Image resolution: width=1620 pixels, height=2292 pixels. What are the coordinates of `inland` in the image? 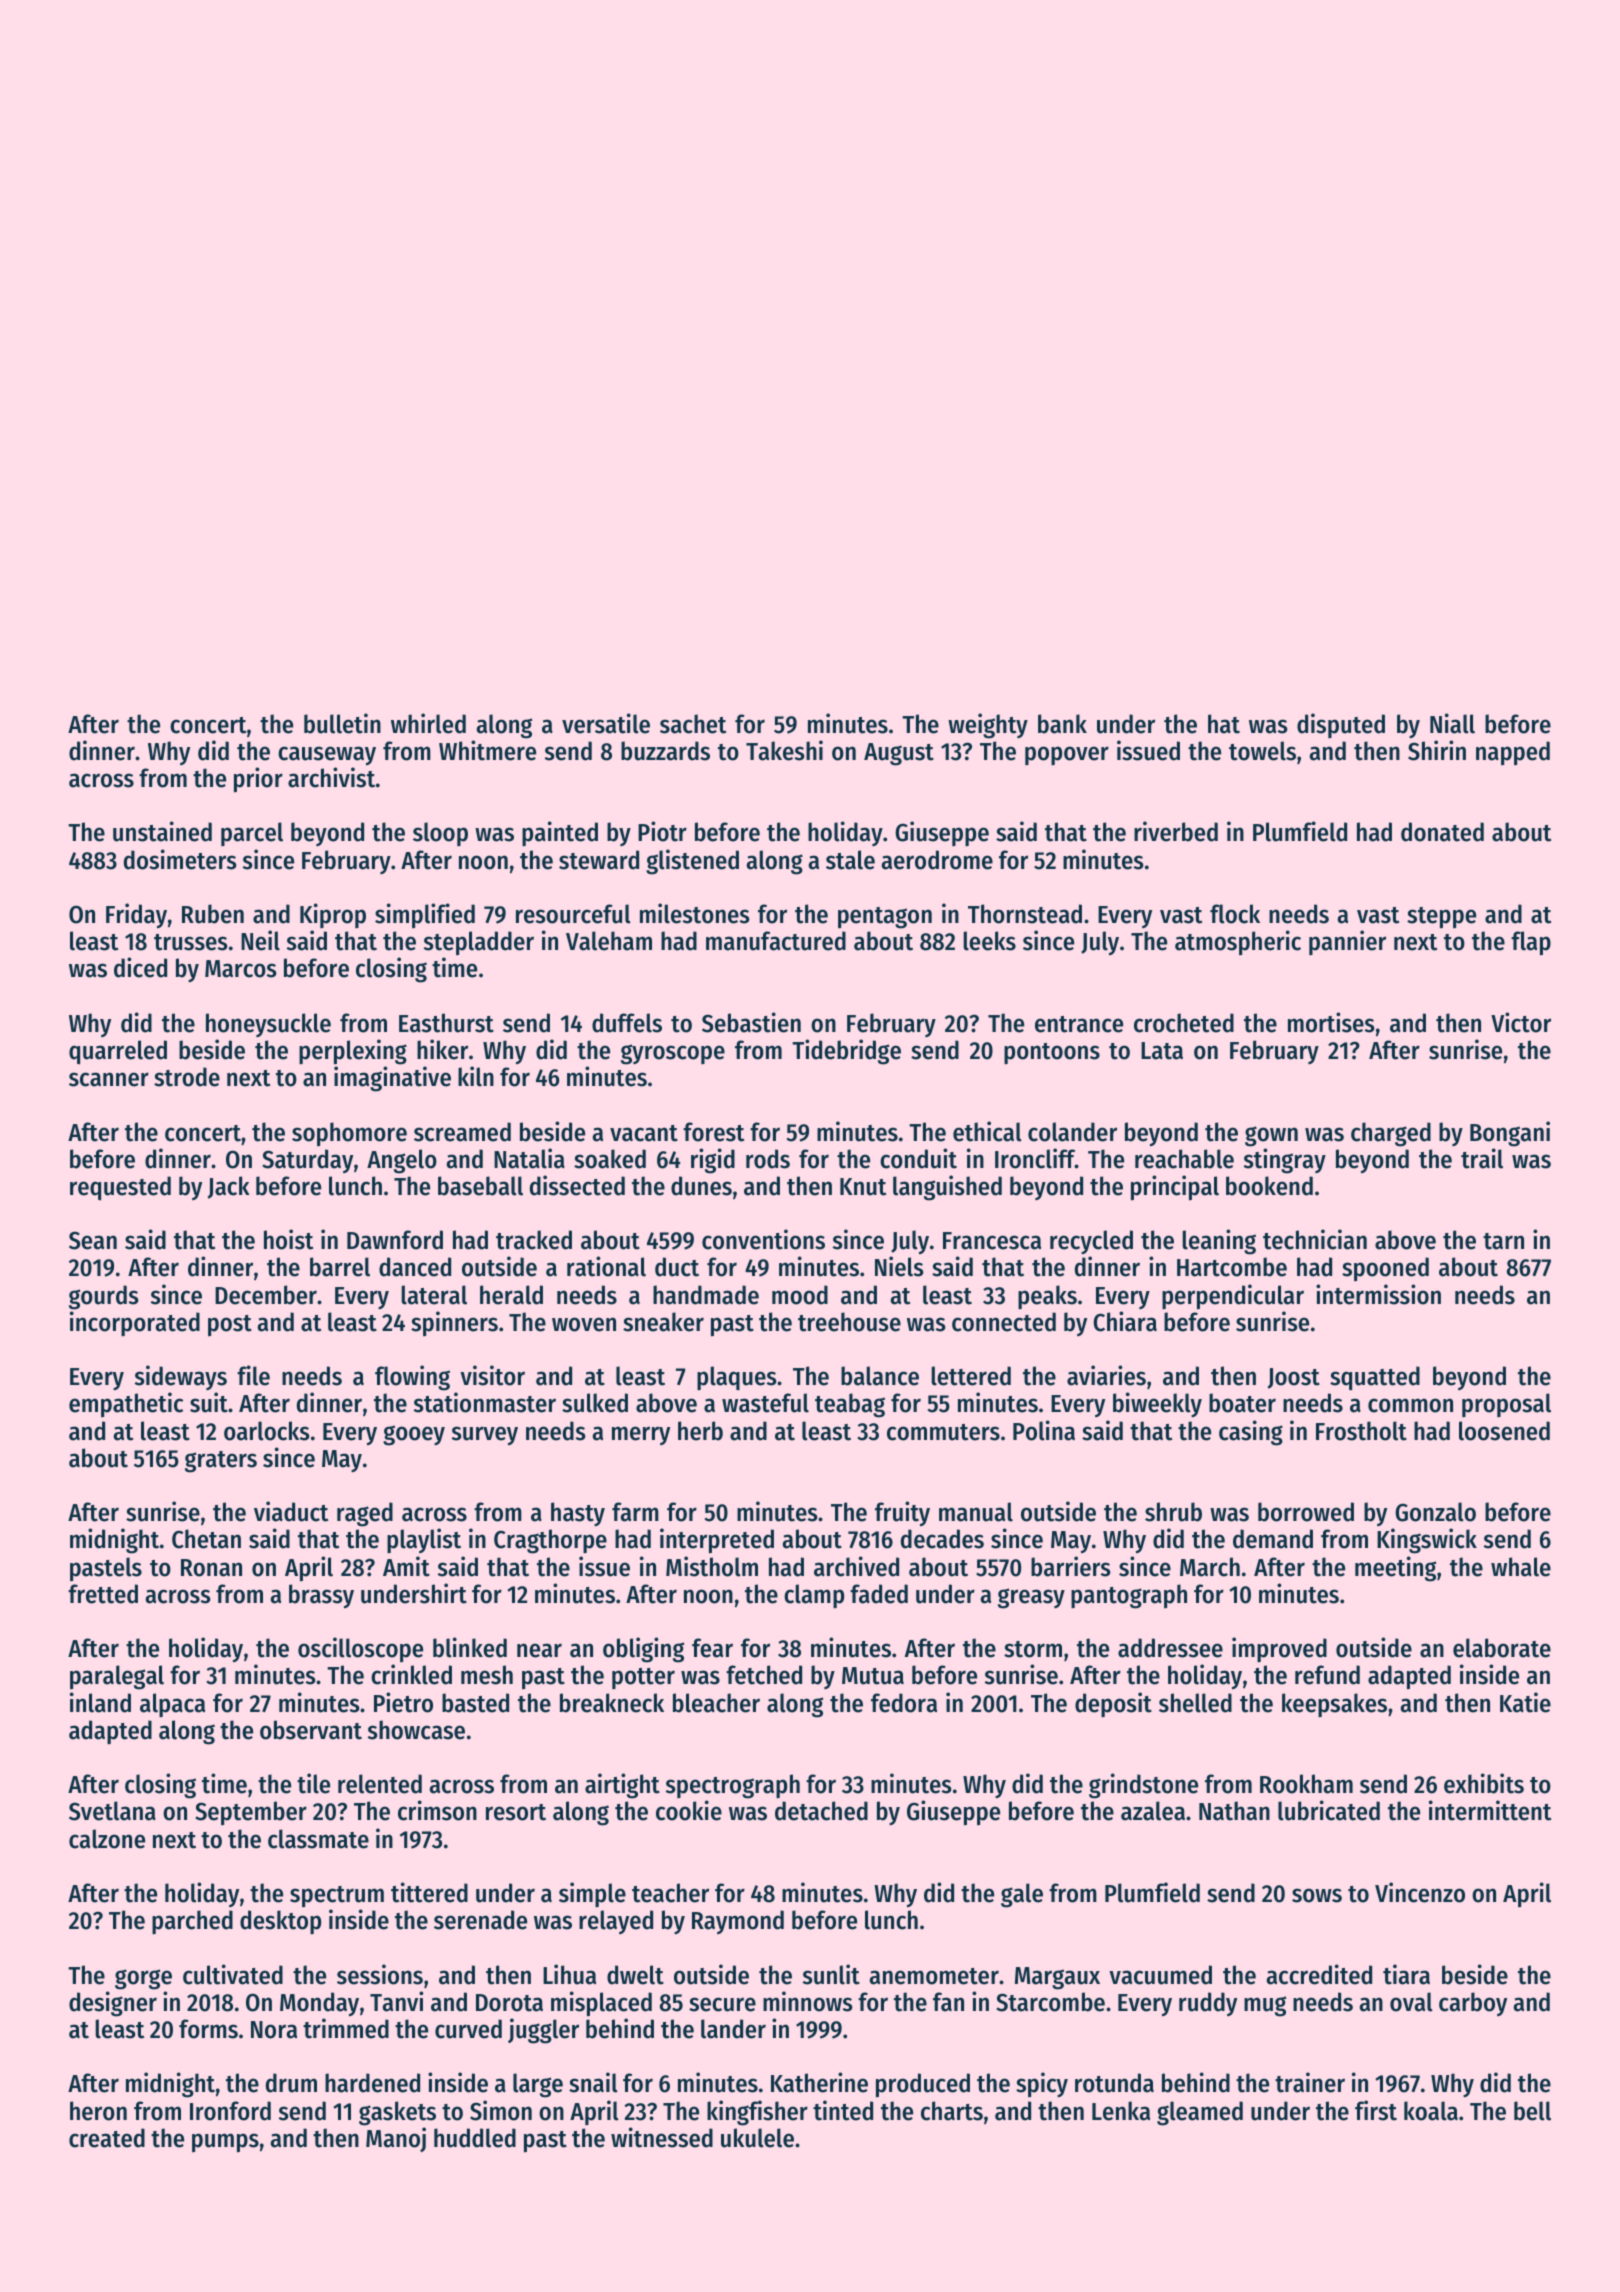 It's located at (100, 1702).
